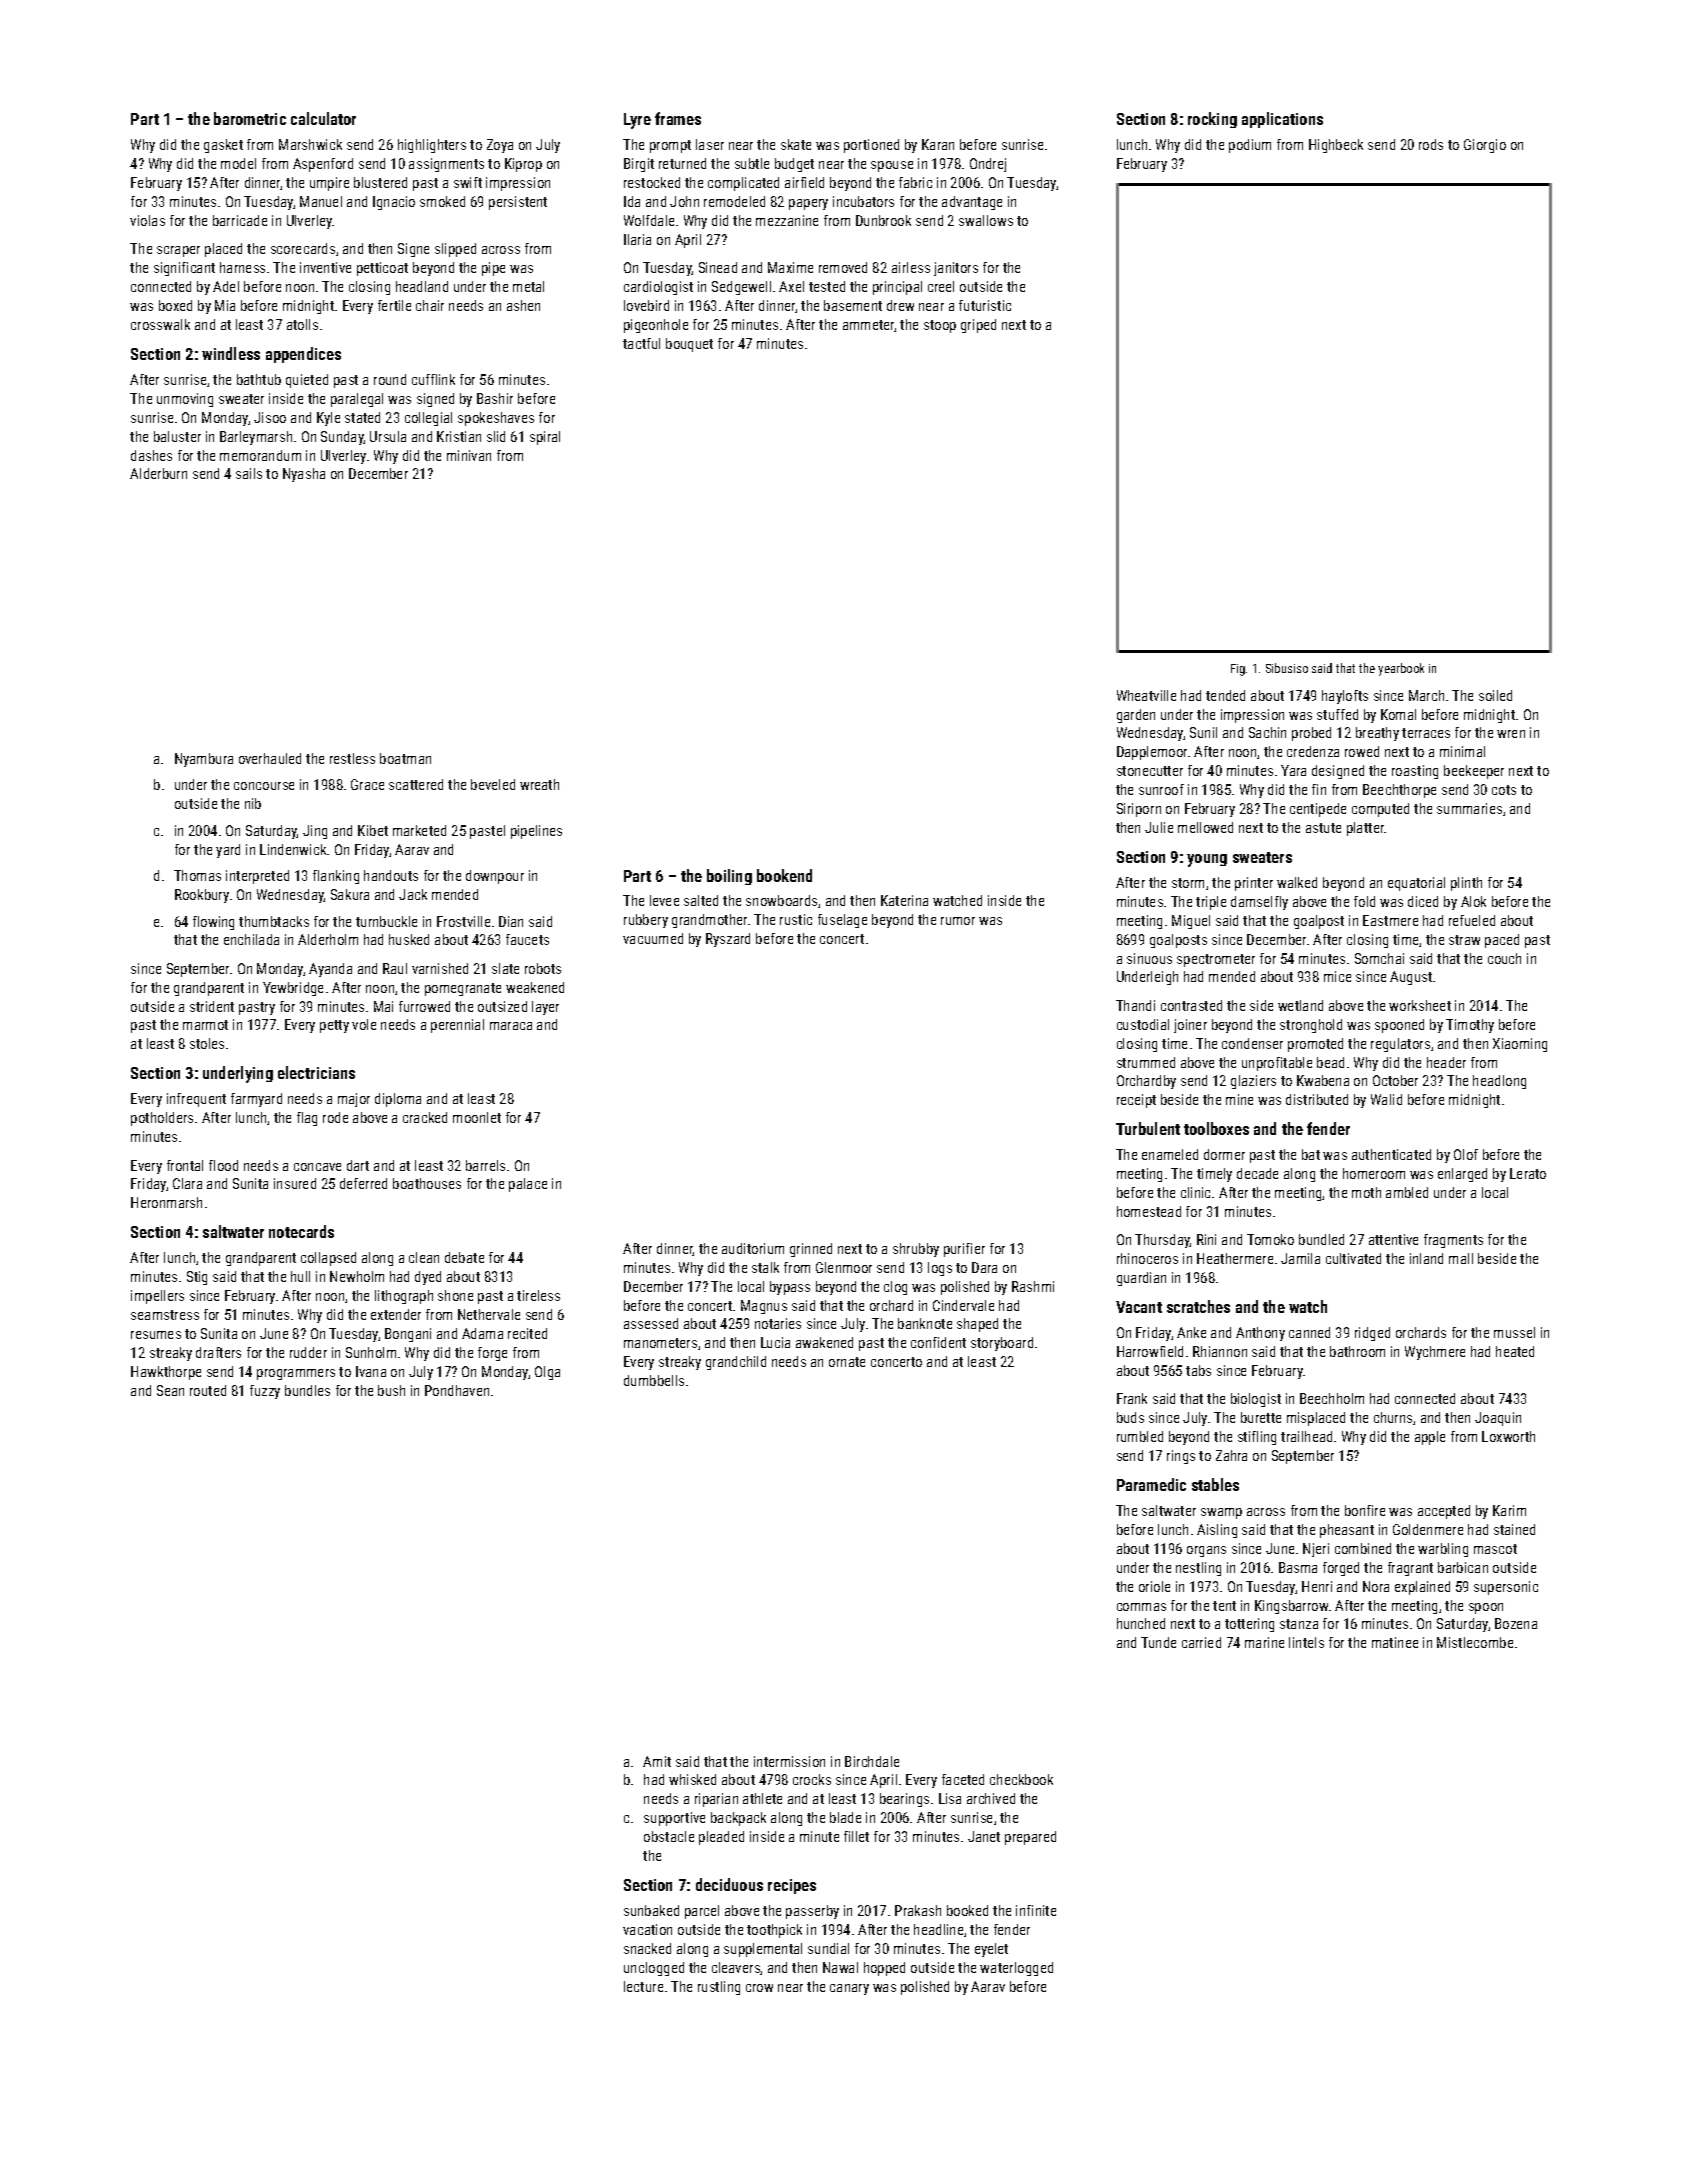 The width and height of the screenshot is (1683, 2178). What do you see at coordinates (1401, 669) in the screenshot?
I see `yearbook` at bounding box center [1401, 669].
